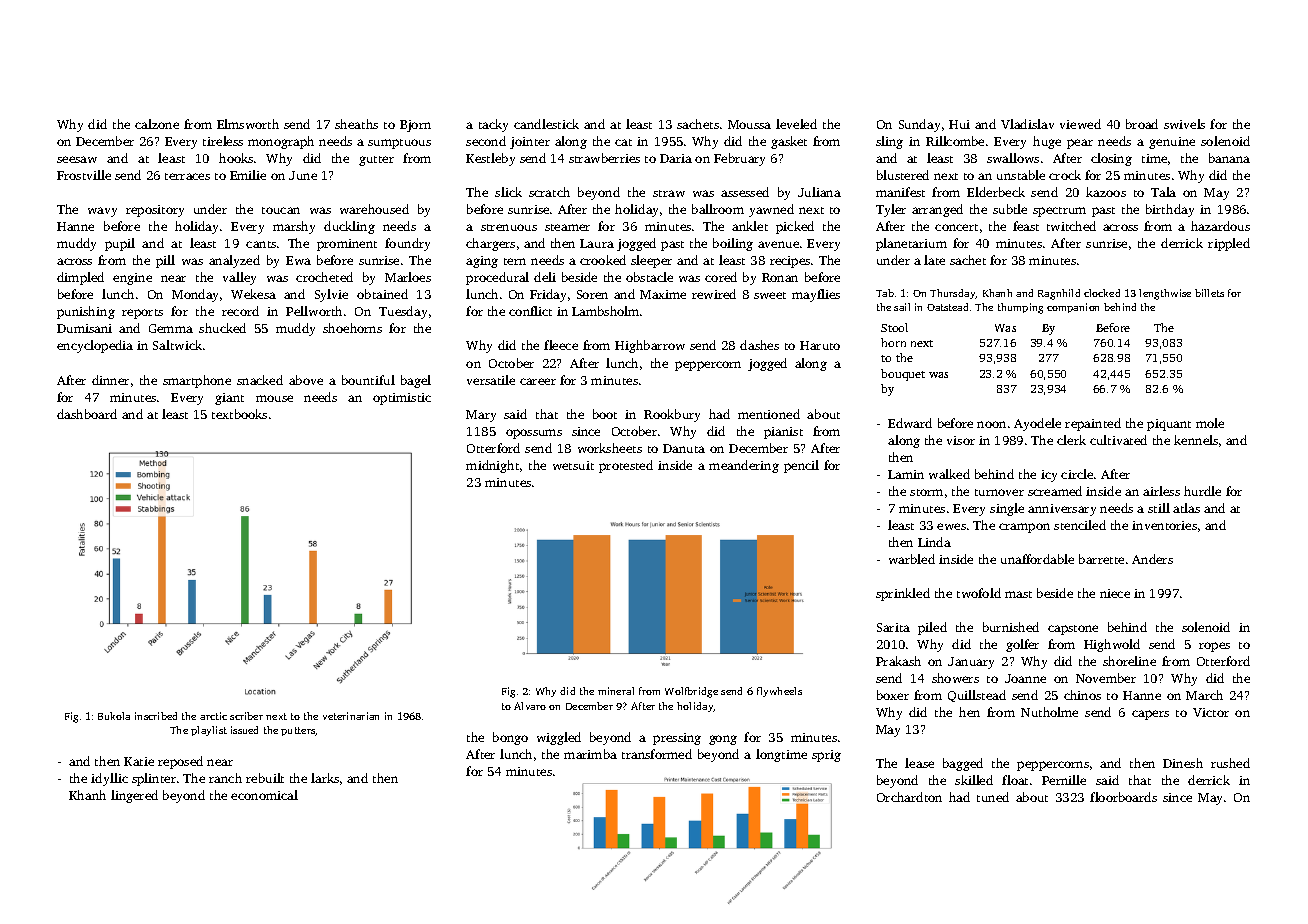 The height and width of the screenshot is (924, 1308). What do you see at coordinates (114, 716) in the screenshot?
I see `Bukola` at bounding box center [114, 716].
